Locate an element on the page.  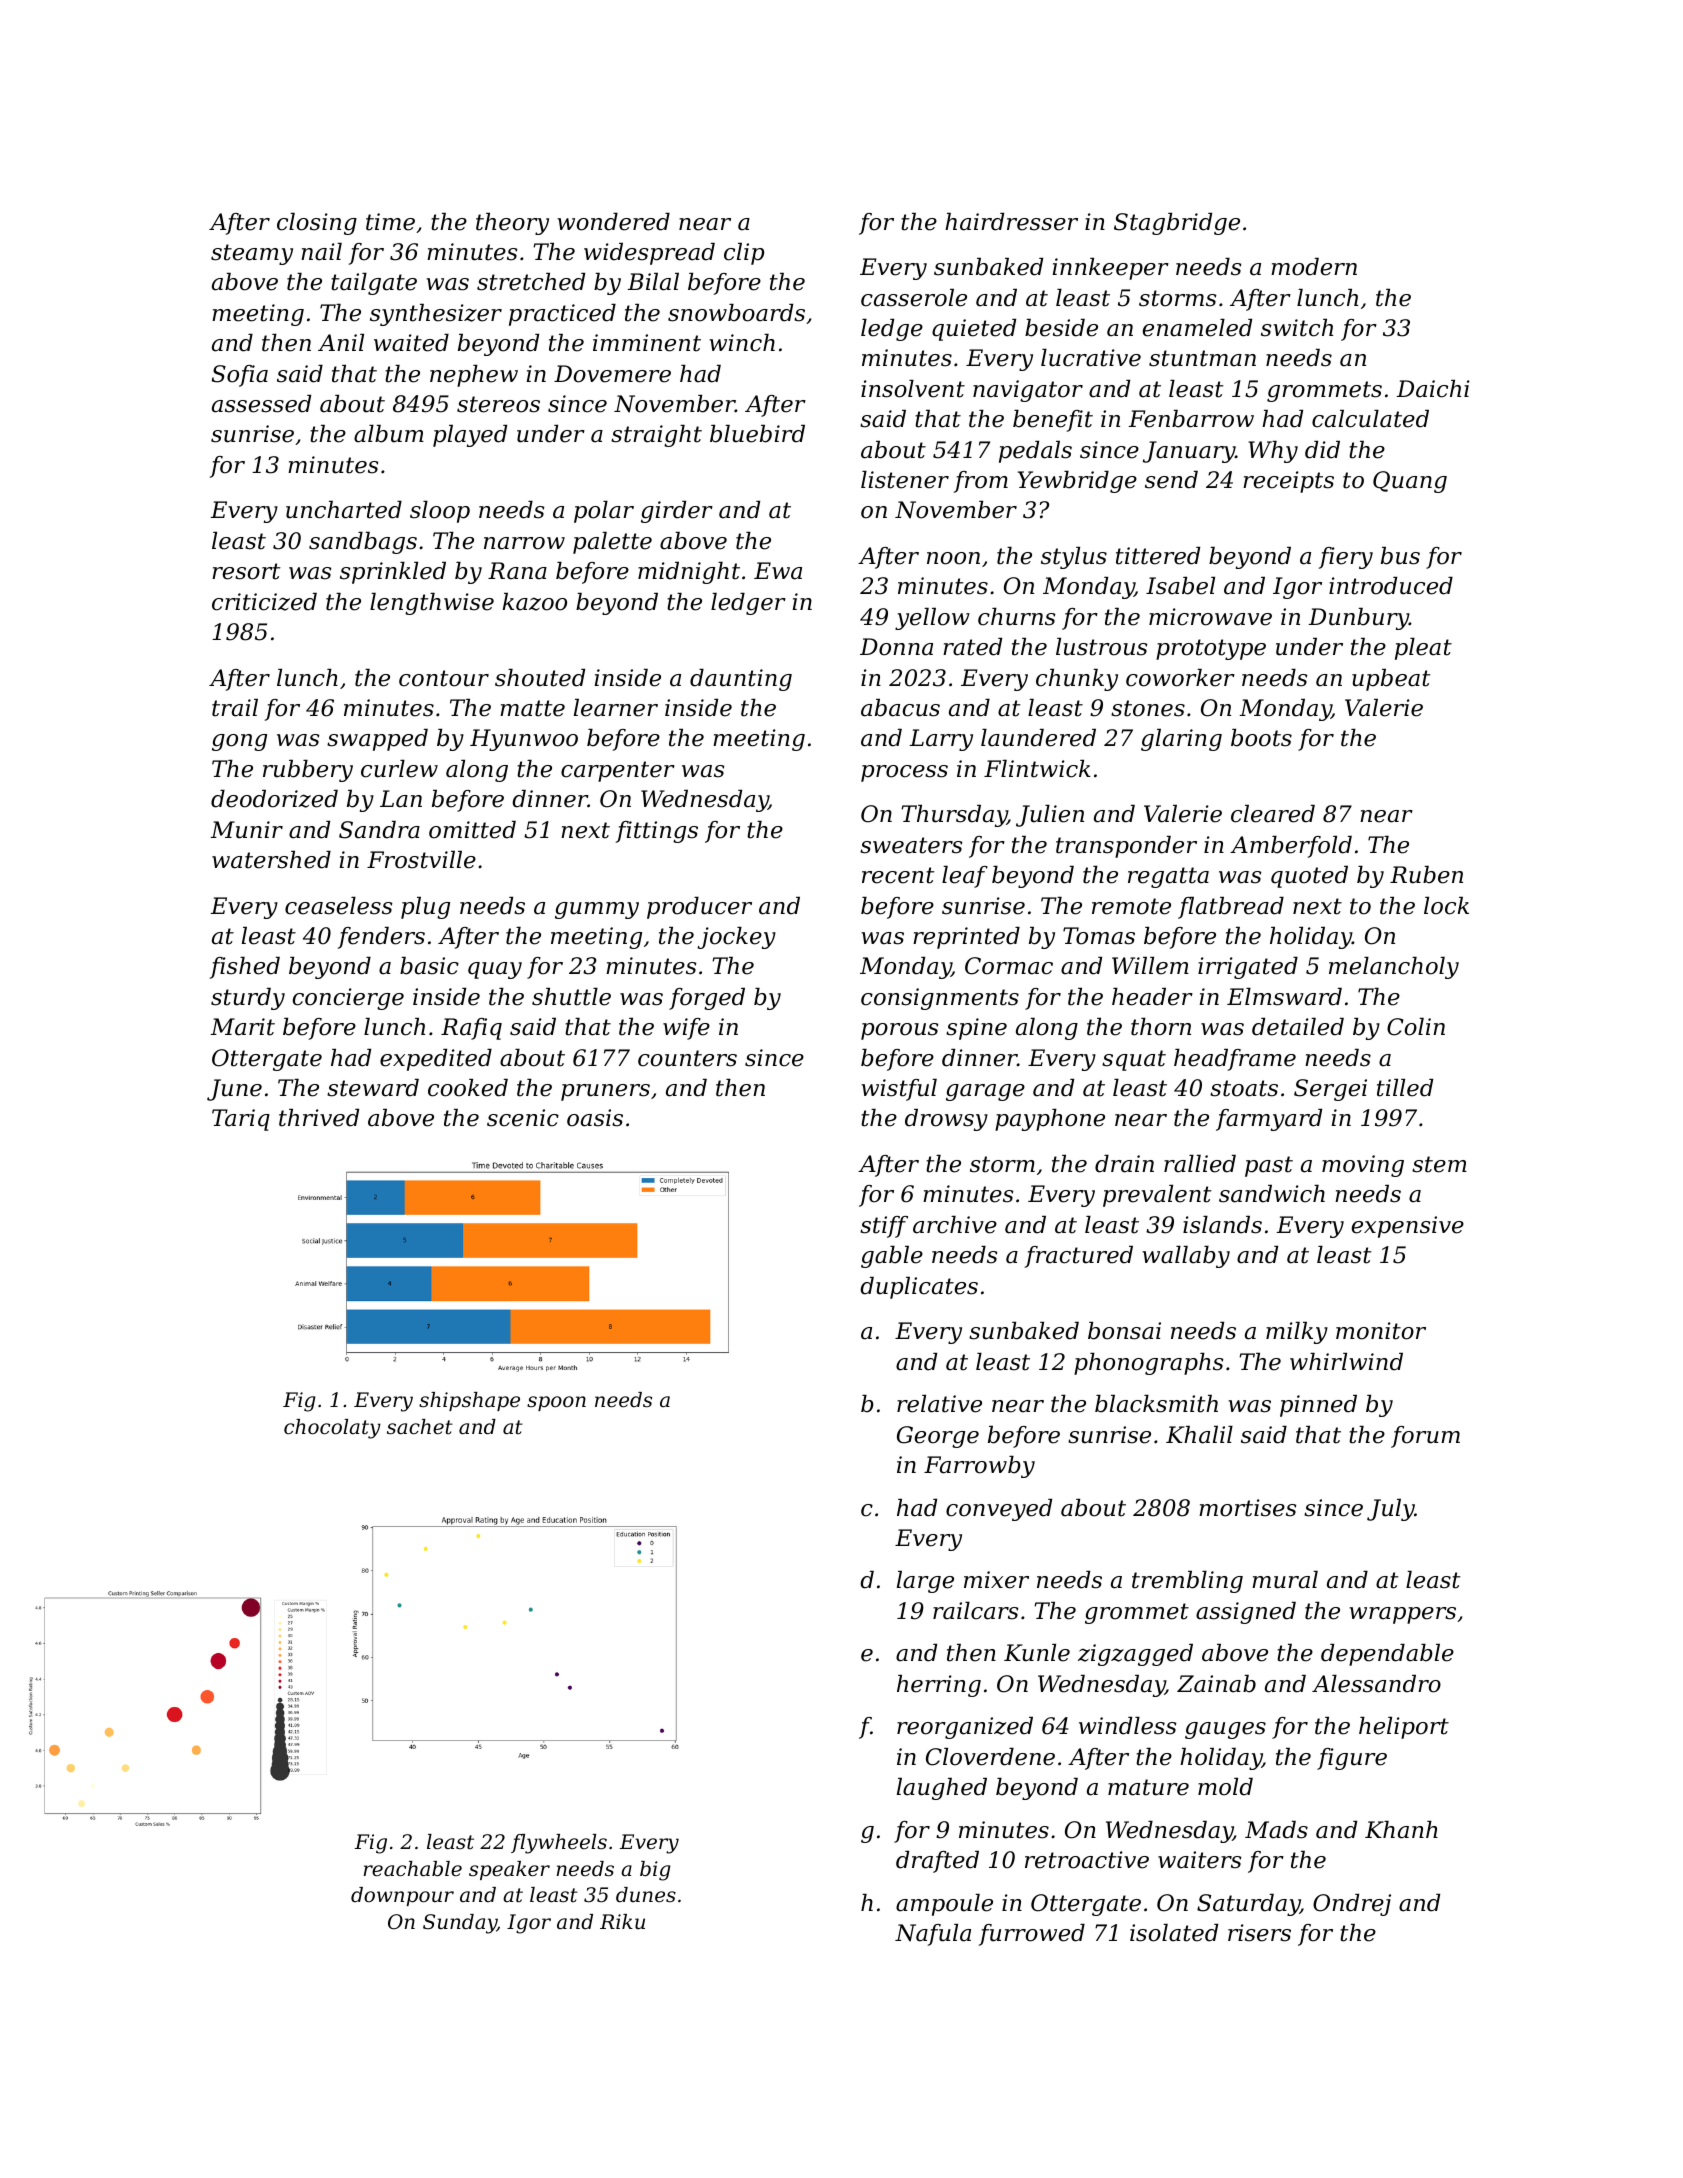
Stagbridge is located at coordinates (1177, 224).
